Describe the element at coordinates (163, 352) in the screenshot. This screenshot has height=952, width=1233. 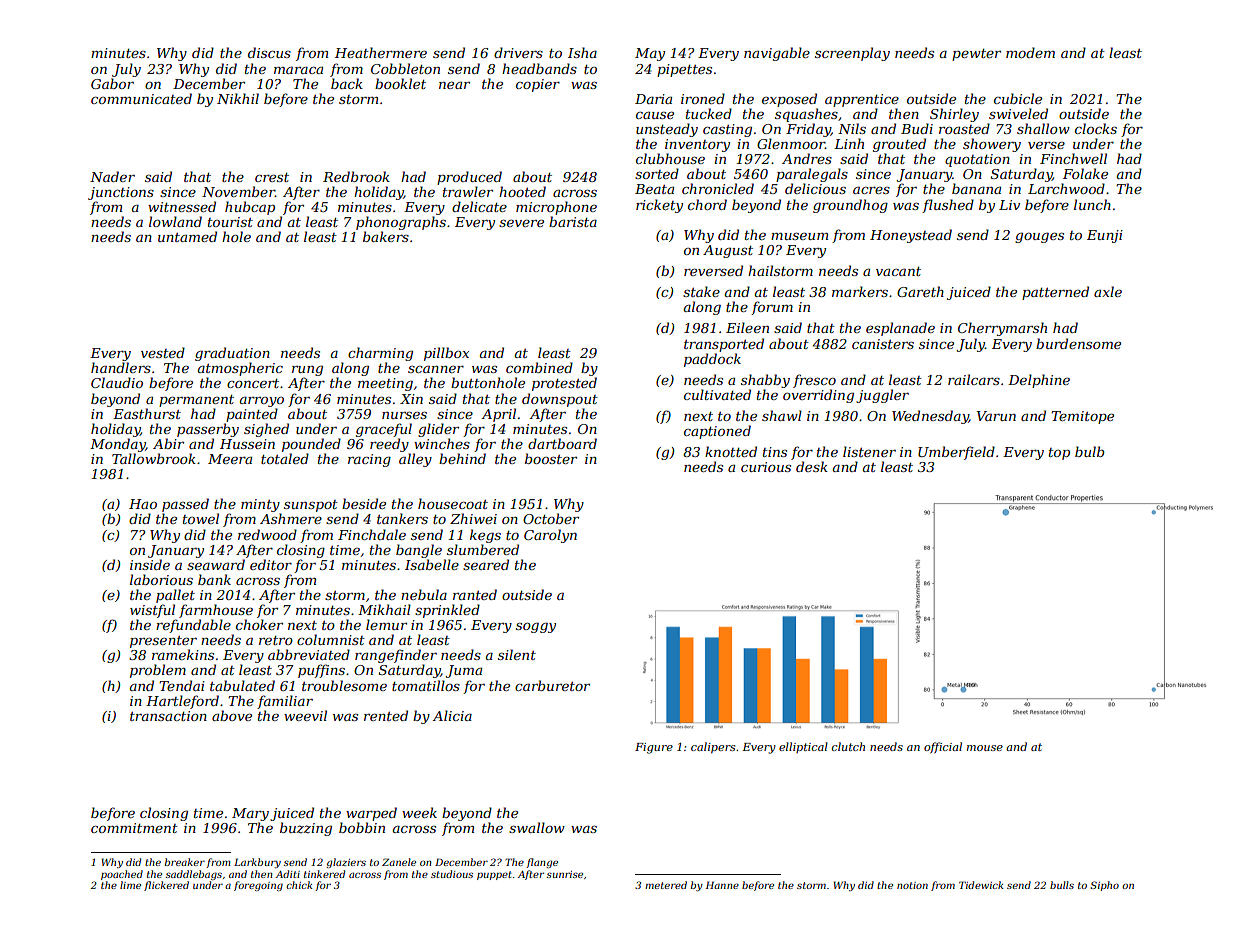
I see `vested` at that location.
